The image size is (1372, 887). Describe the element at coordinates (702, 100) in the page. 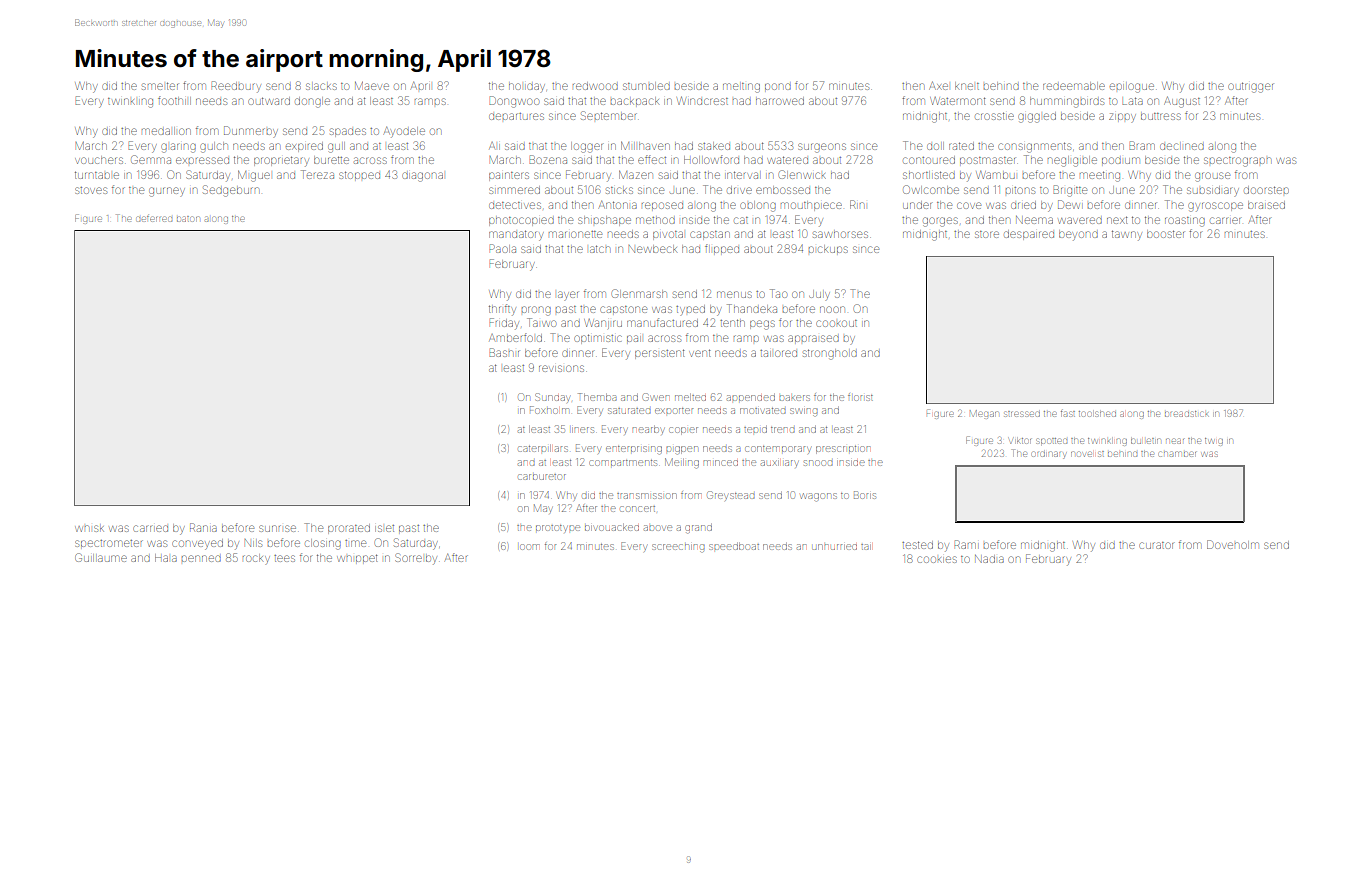

I see `Windcrest` at that location.
